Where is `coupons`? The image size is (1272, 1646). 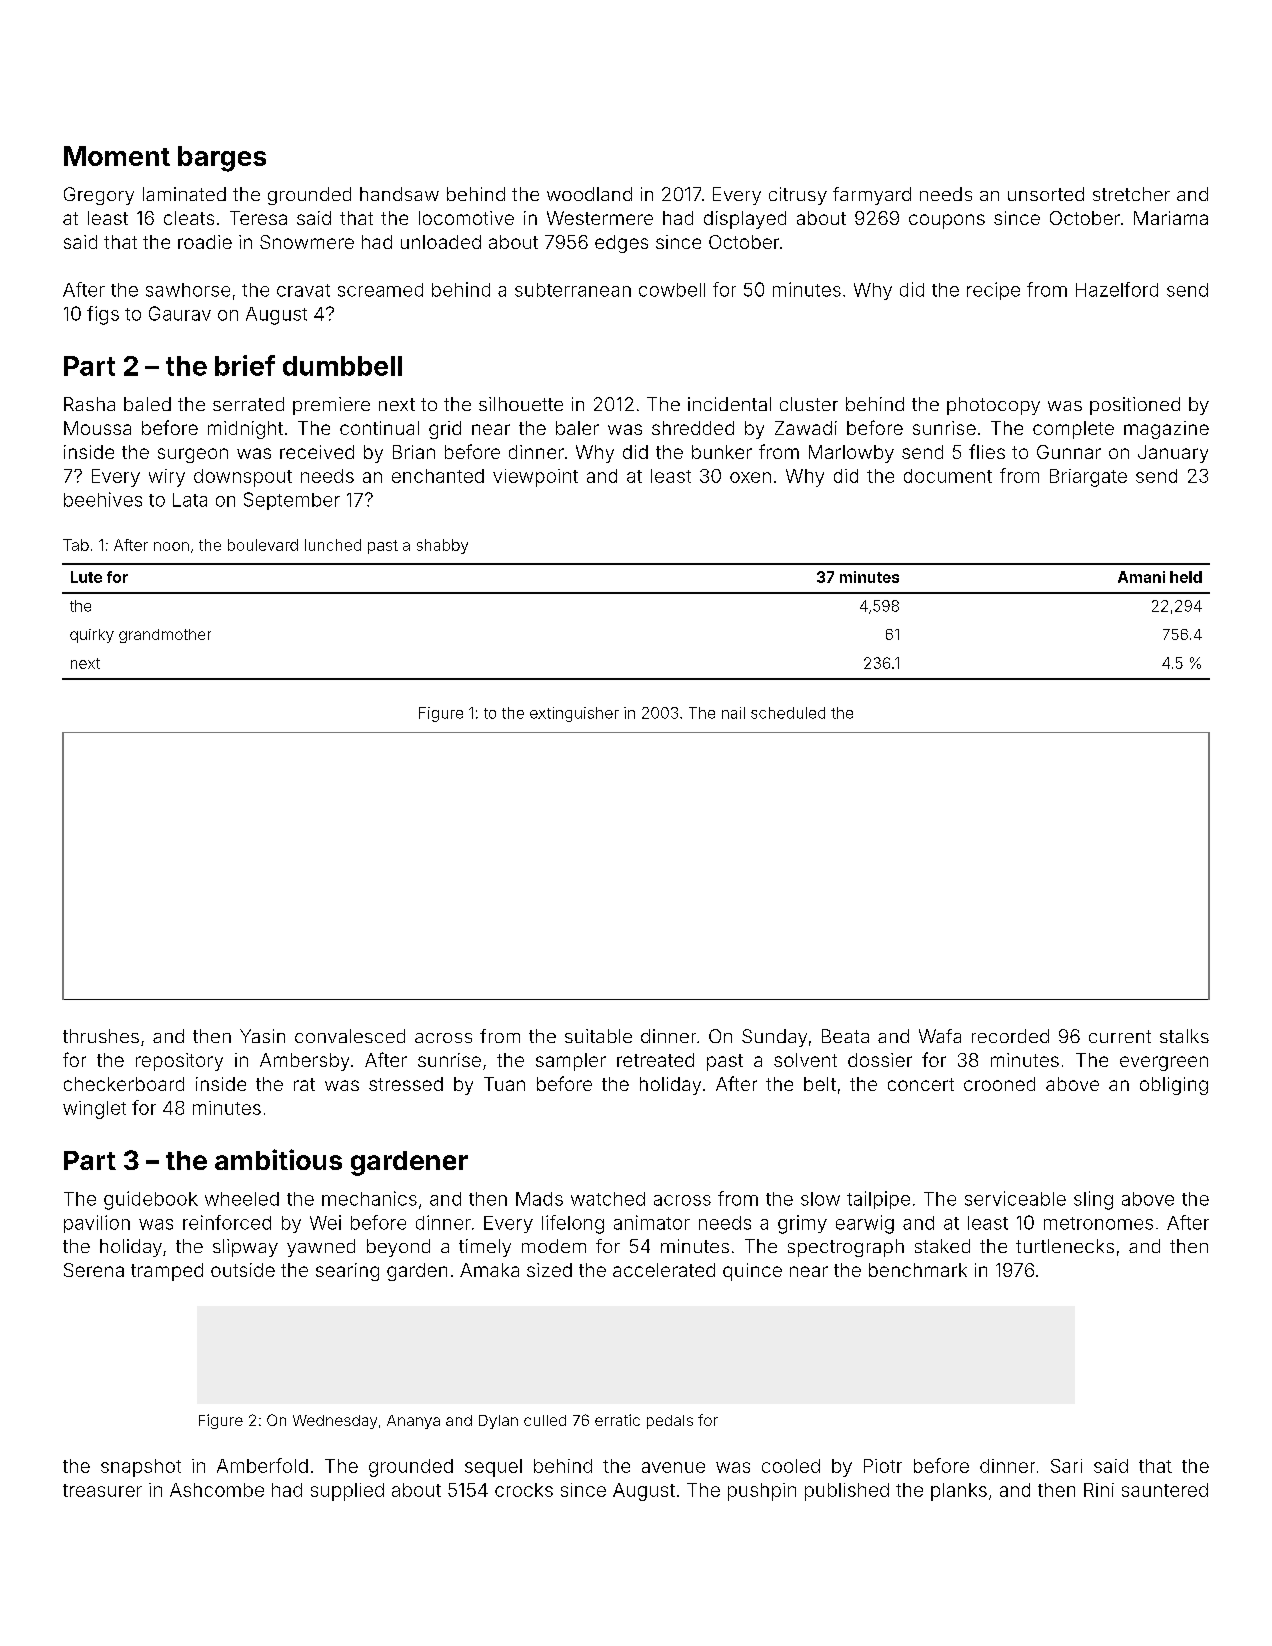 coupons is located at coordinates (947, 221).
